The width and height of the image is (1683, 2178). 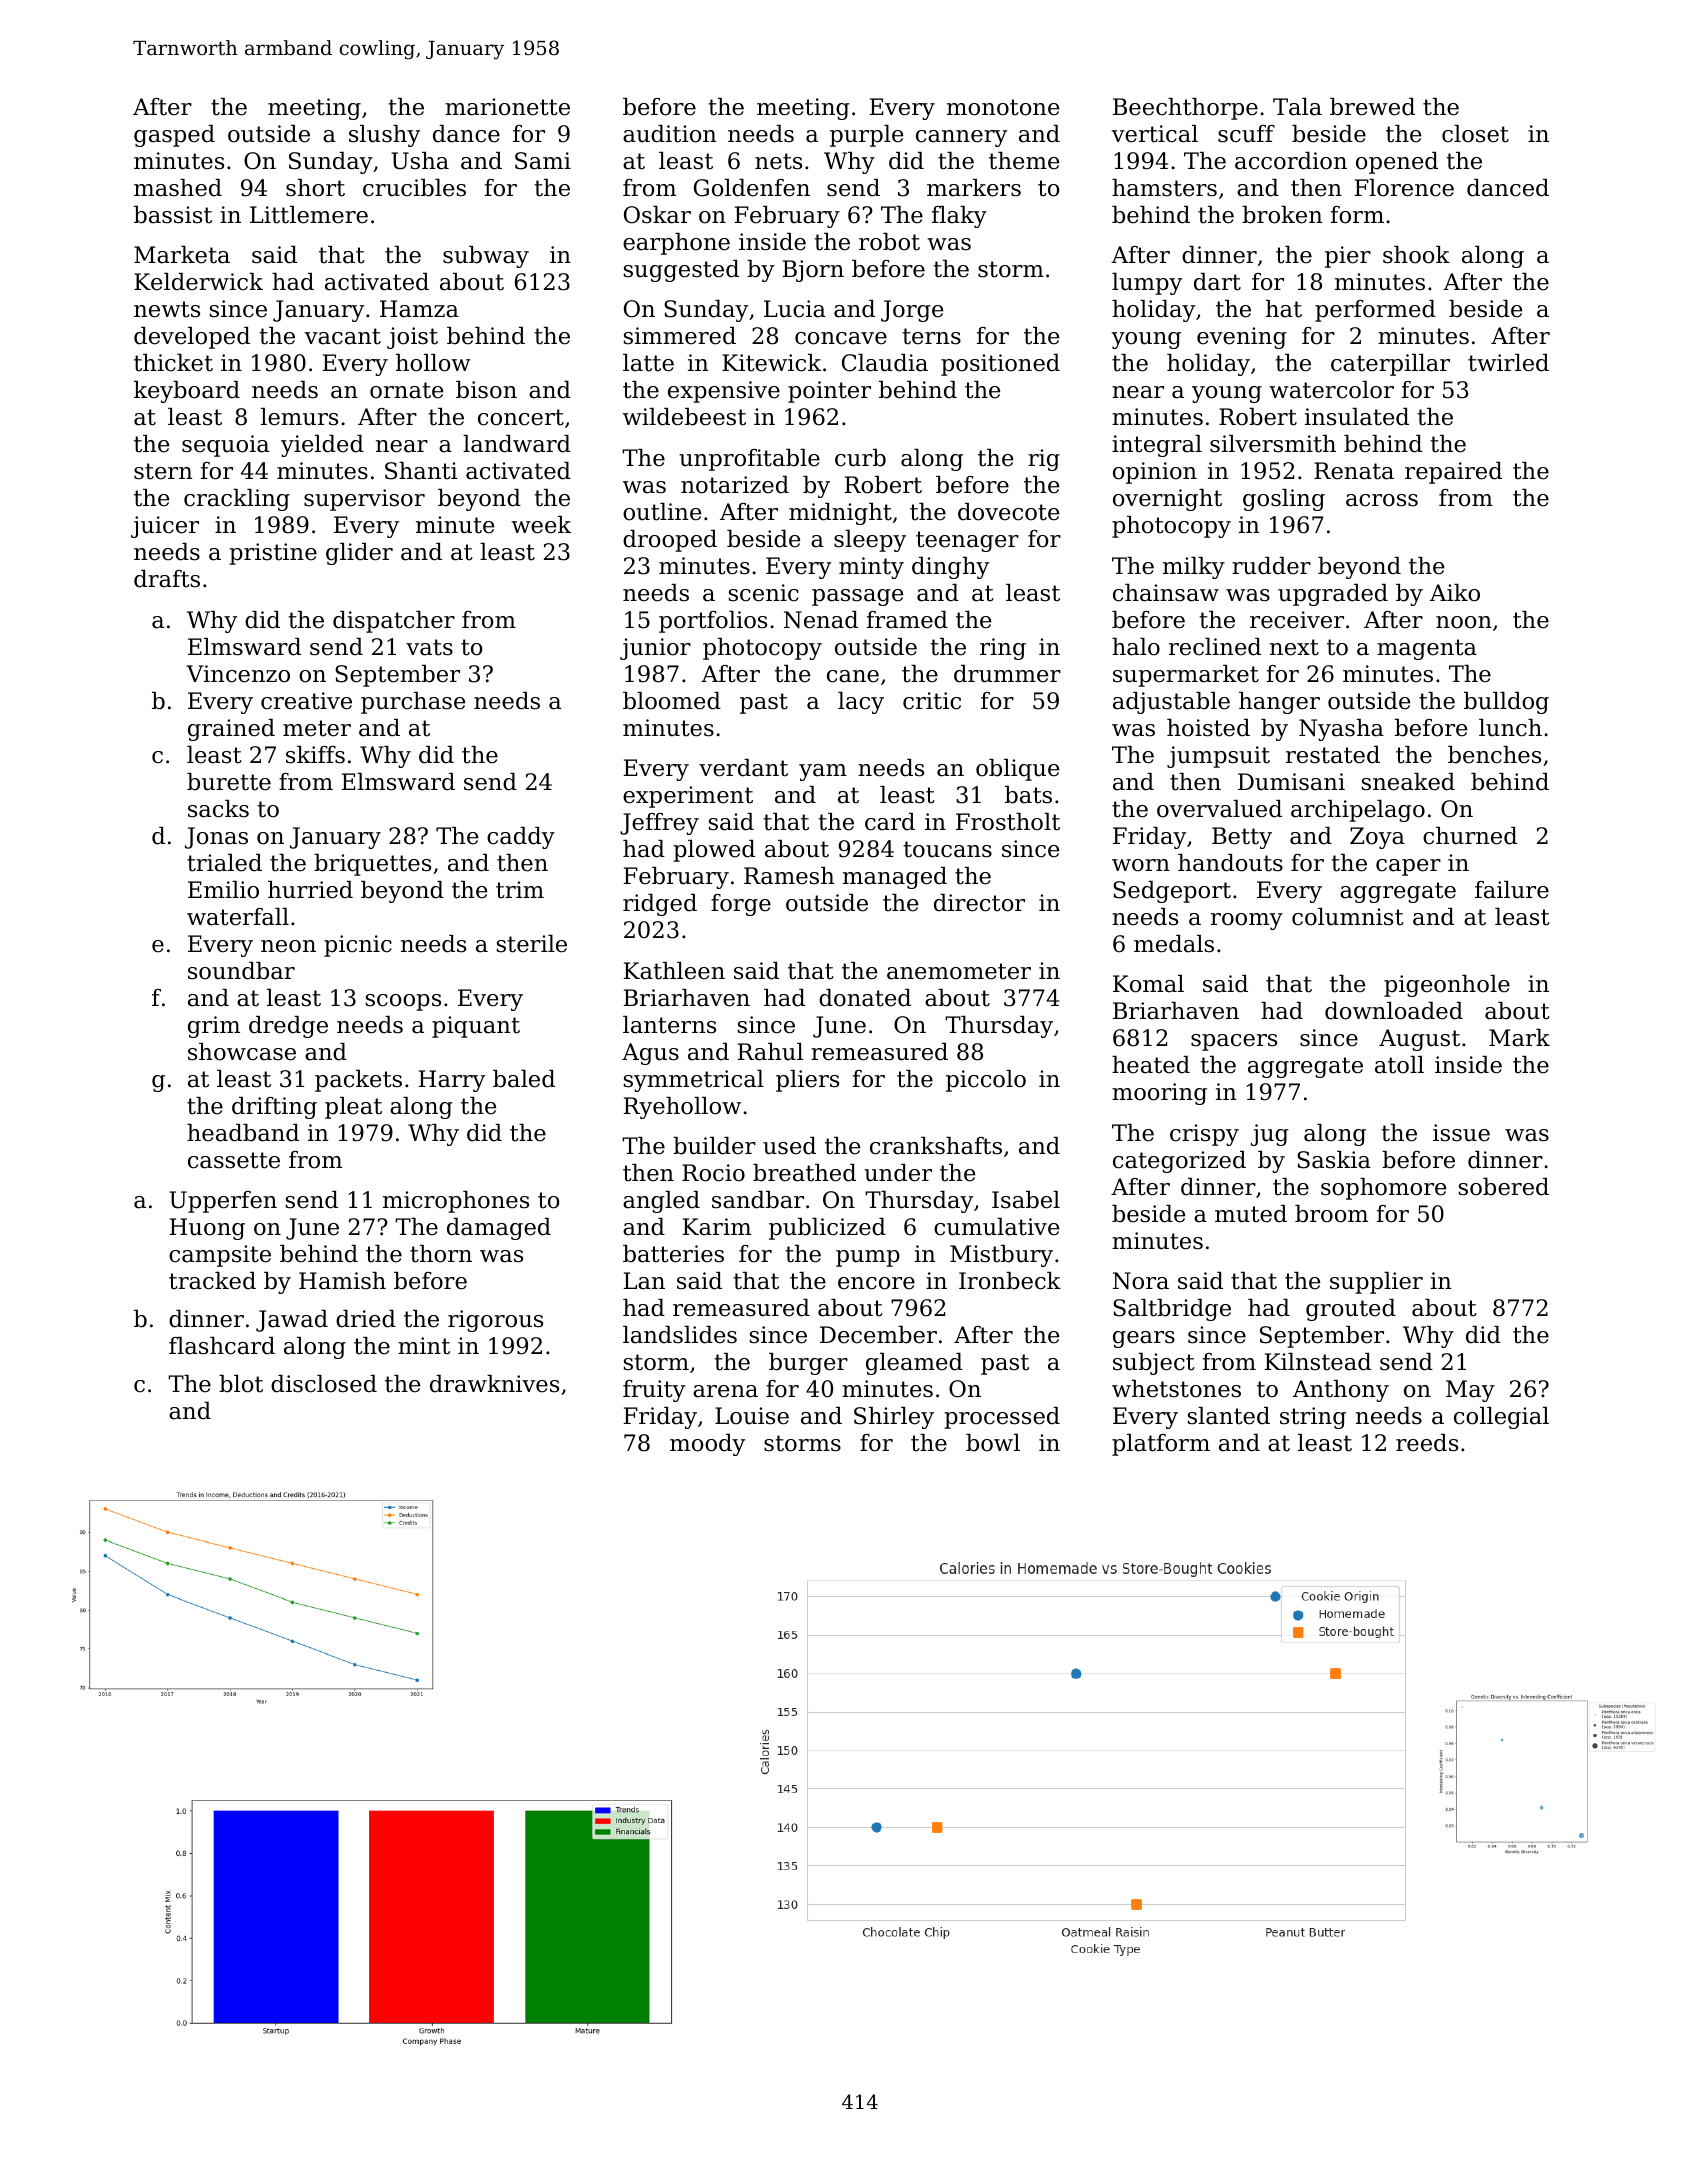 What do you see at coordinates (827, 1229) in the image?
I see `publicized` at bounding box center [827, 1229].
